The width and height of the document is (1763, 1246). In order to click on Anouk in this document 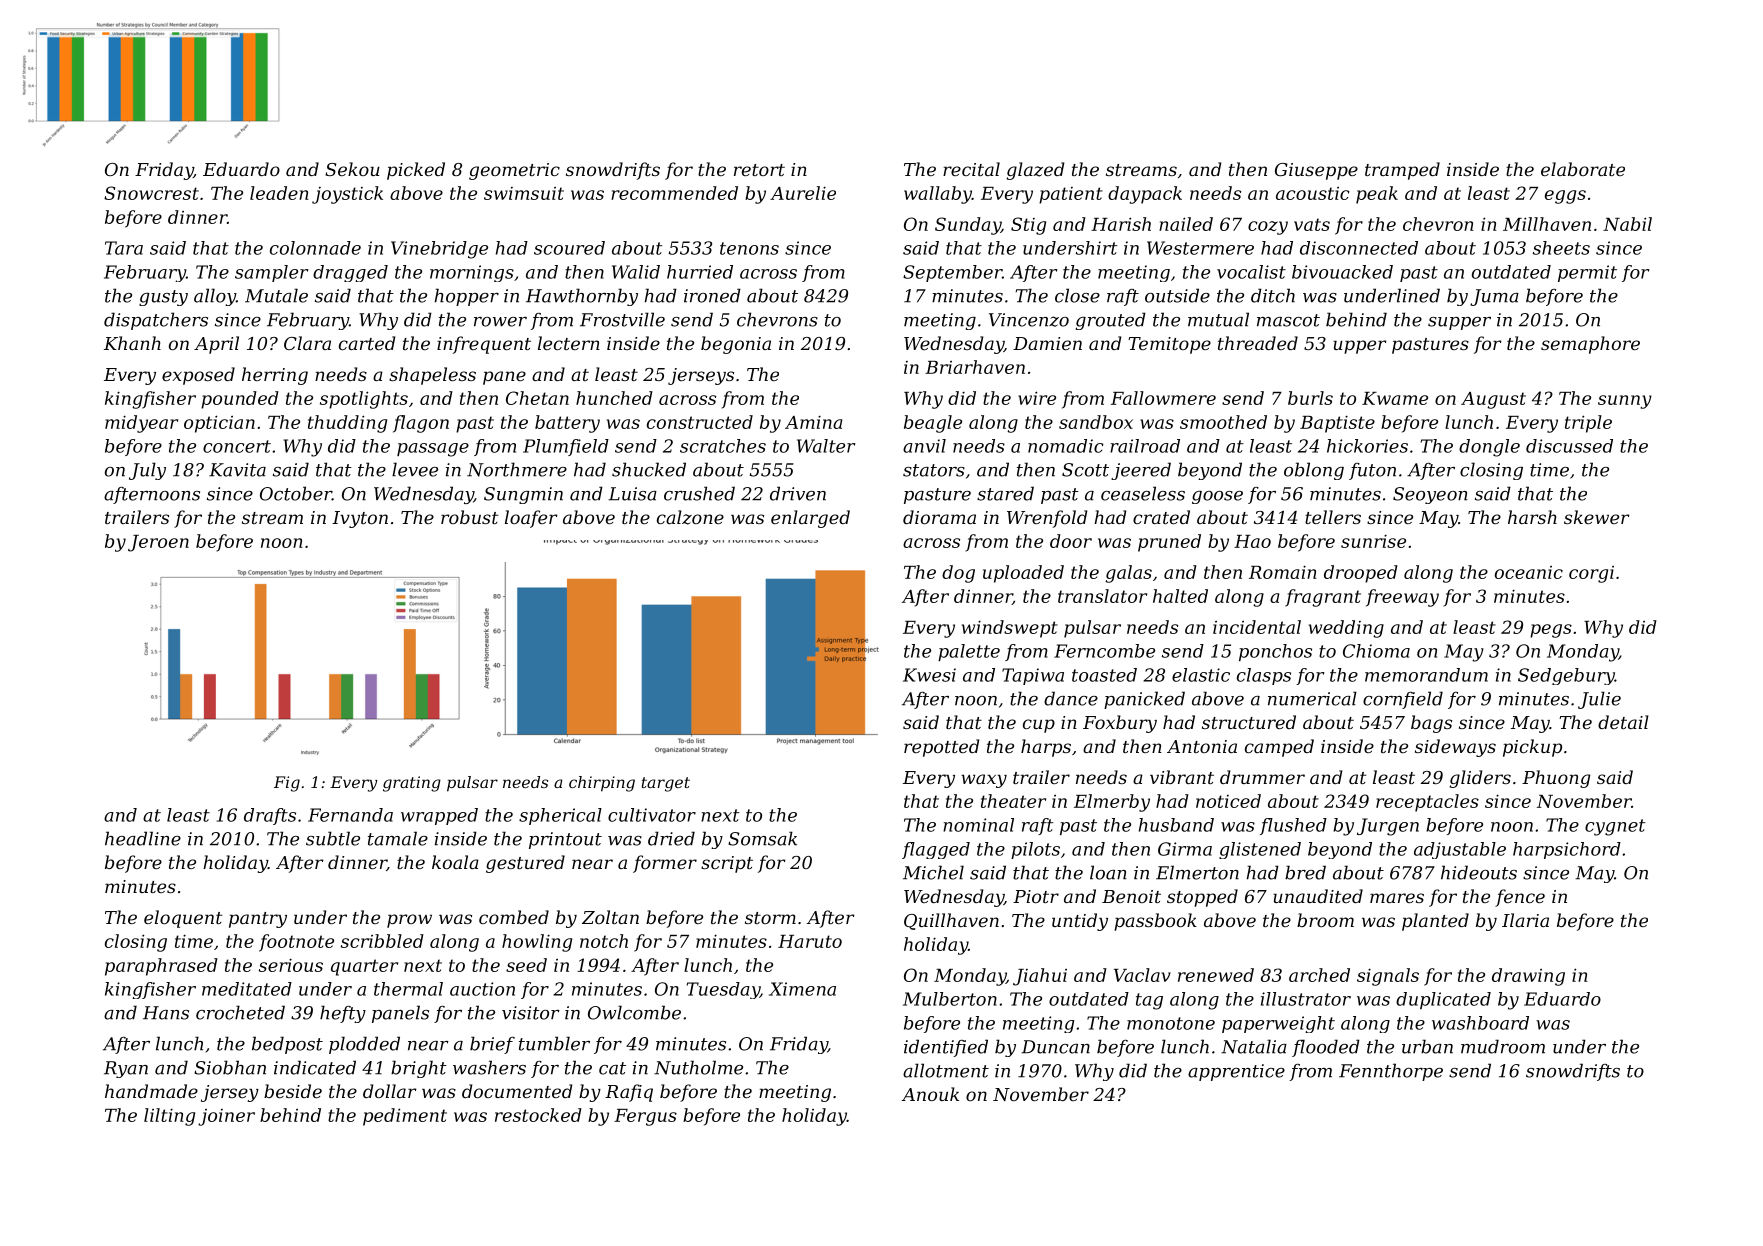, I will do `click(930, 1094)`.
